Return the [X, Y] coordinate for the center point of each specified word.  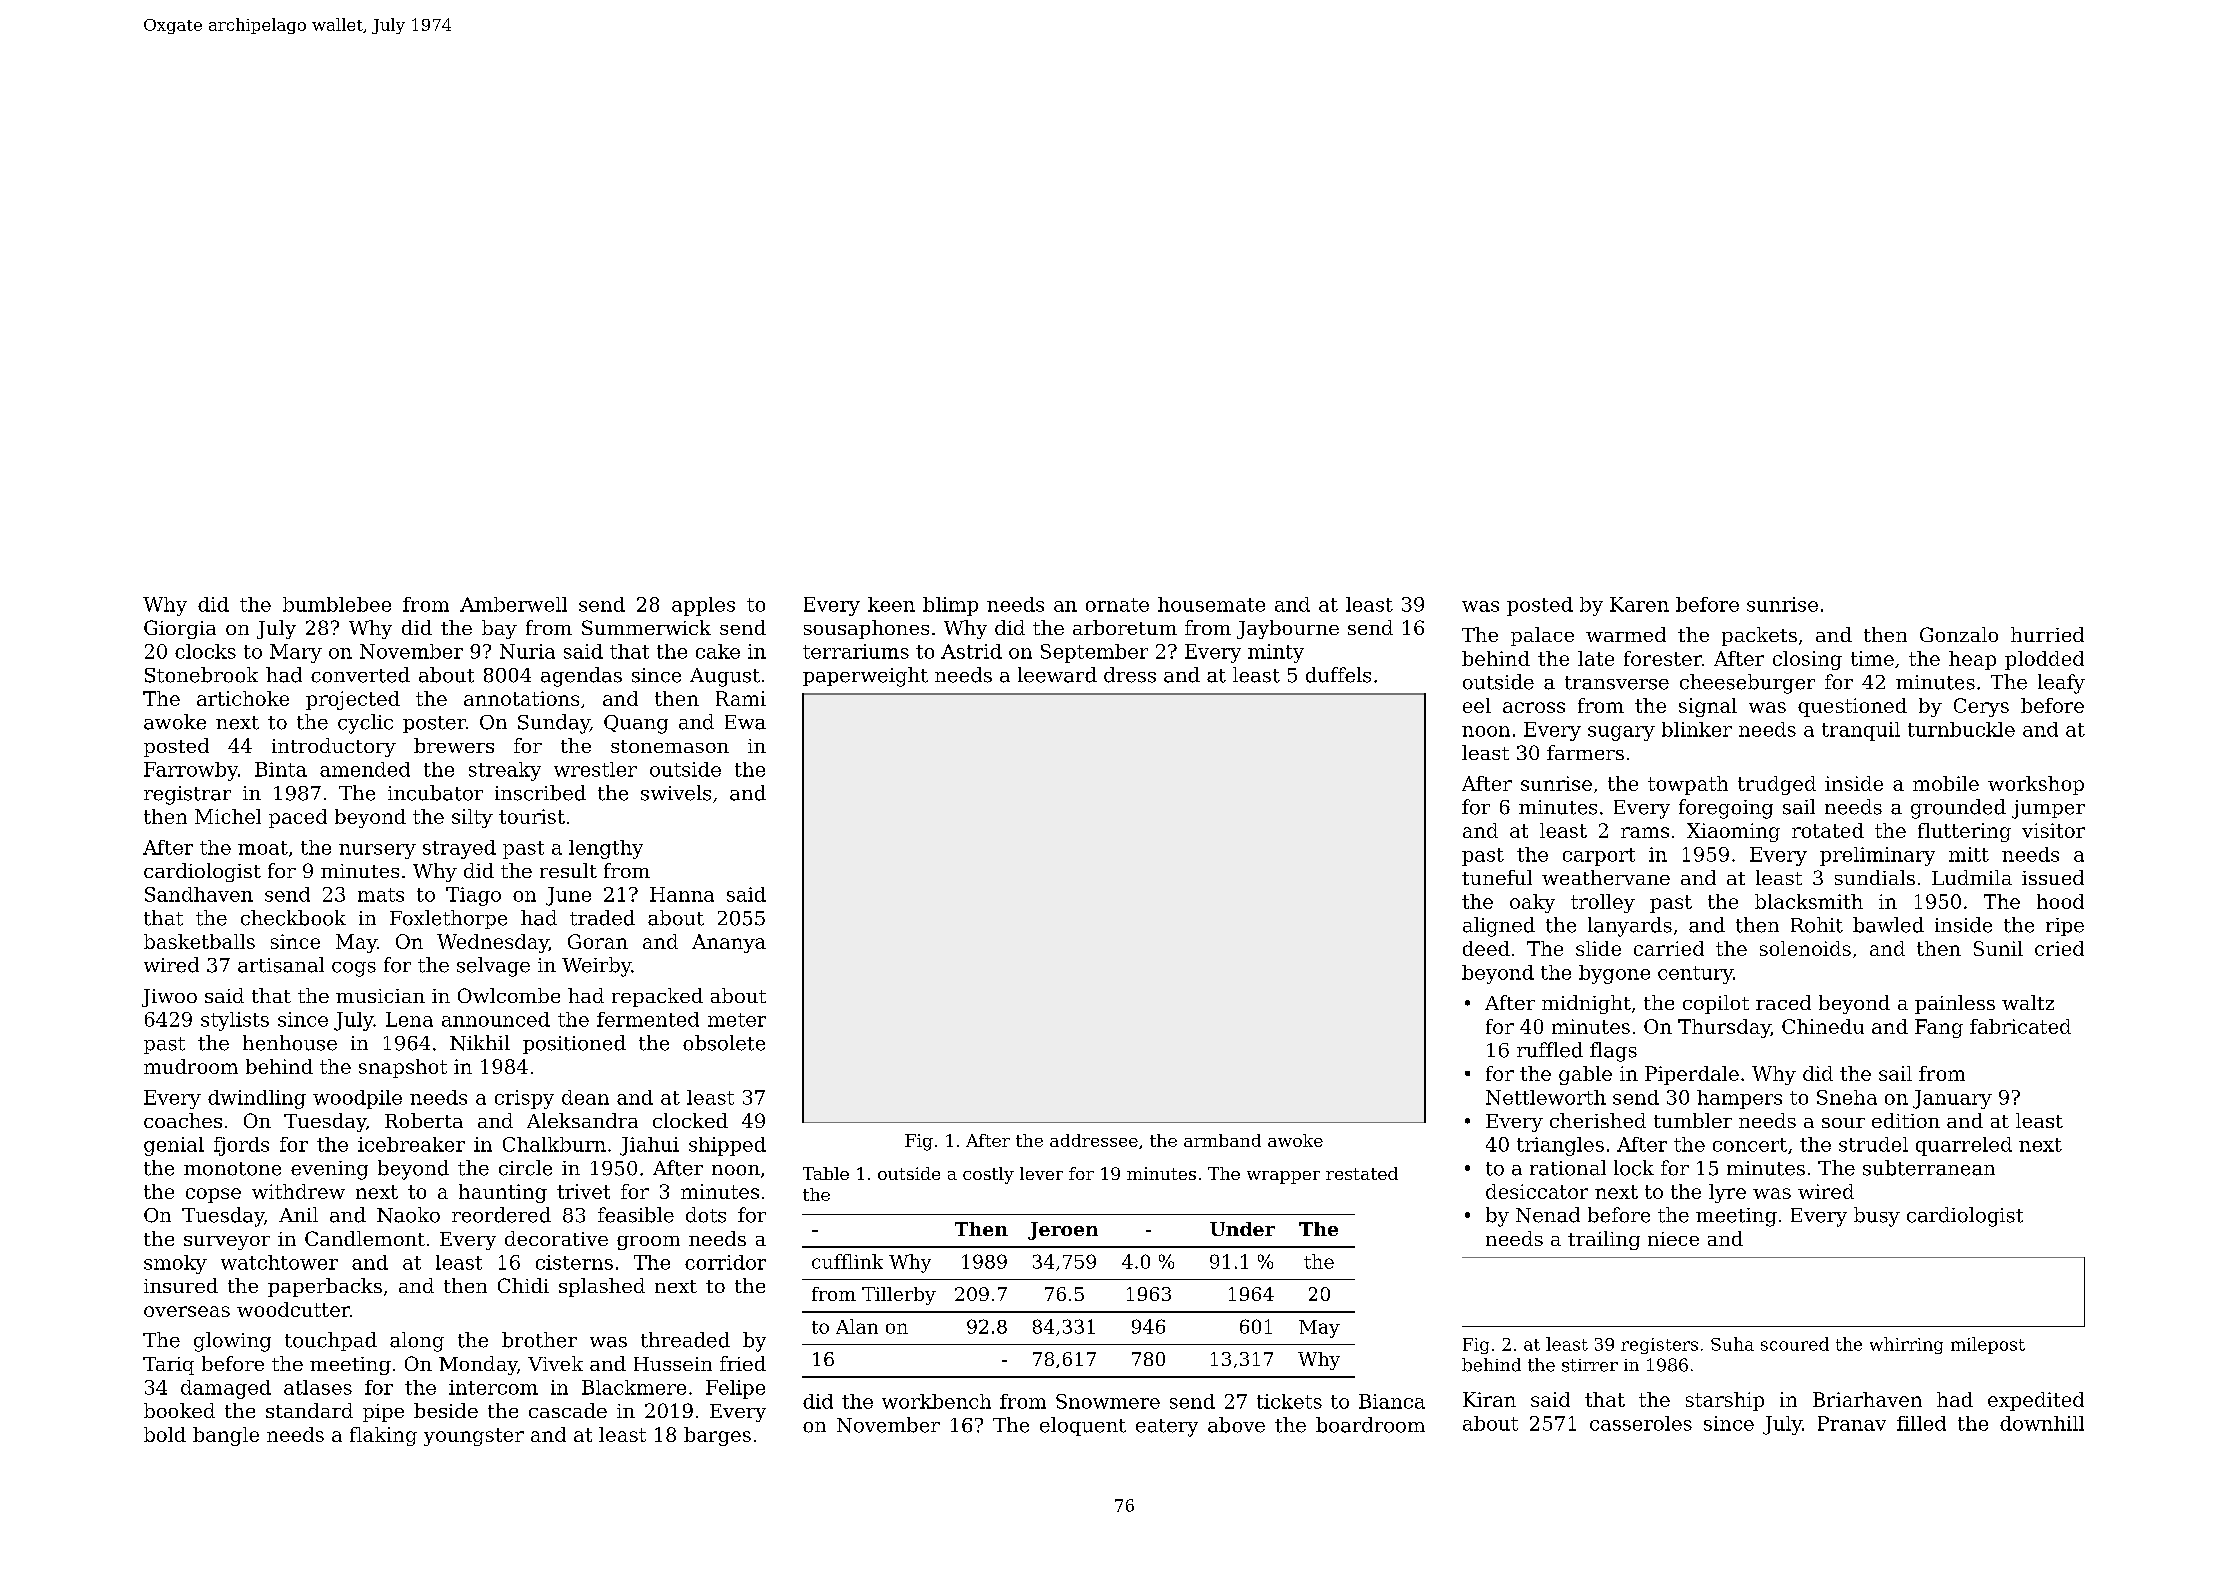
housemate [1211, 604]
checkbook [293, 918]
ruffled [1550, 1050]
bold [165, 1434]
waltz [2028, 1002]
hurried [2047, 634]
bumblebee [337, 604]
